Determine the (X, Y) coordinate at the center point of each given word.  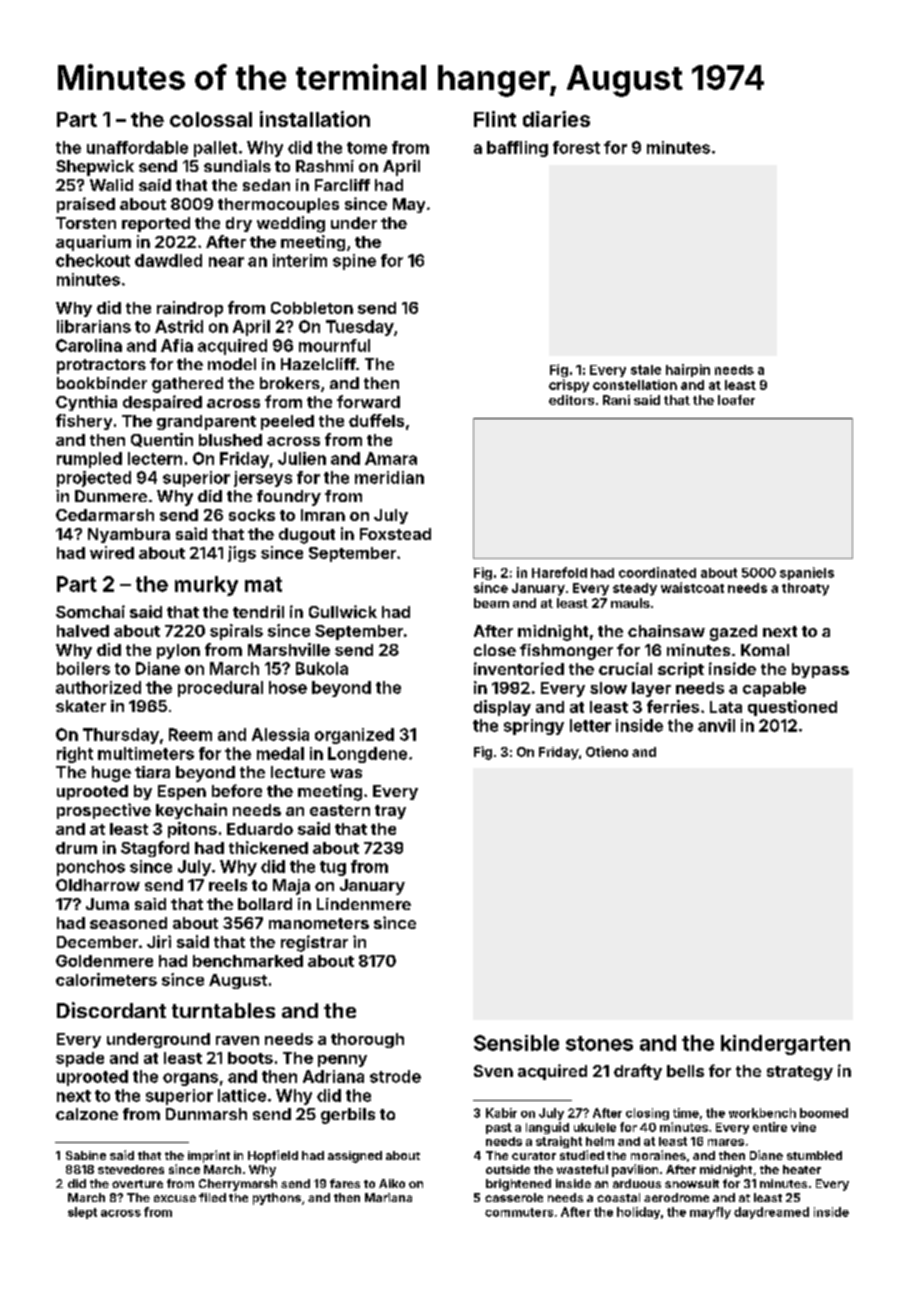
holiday (638, 1213)
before (237, 790)
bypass (820, 670)
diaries (556, 119)
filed (212, 1197)
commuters (519, 1212)
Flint (495, 119)
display (502, 708)
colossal (211, 119)
